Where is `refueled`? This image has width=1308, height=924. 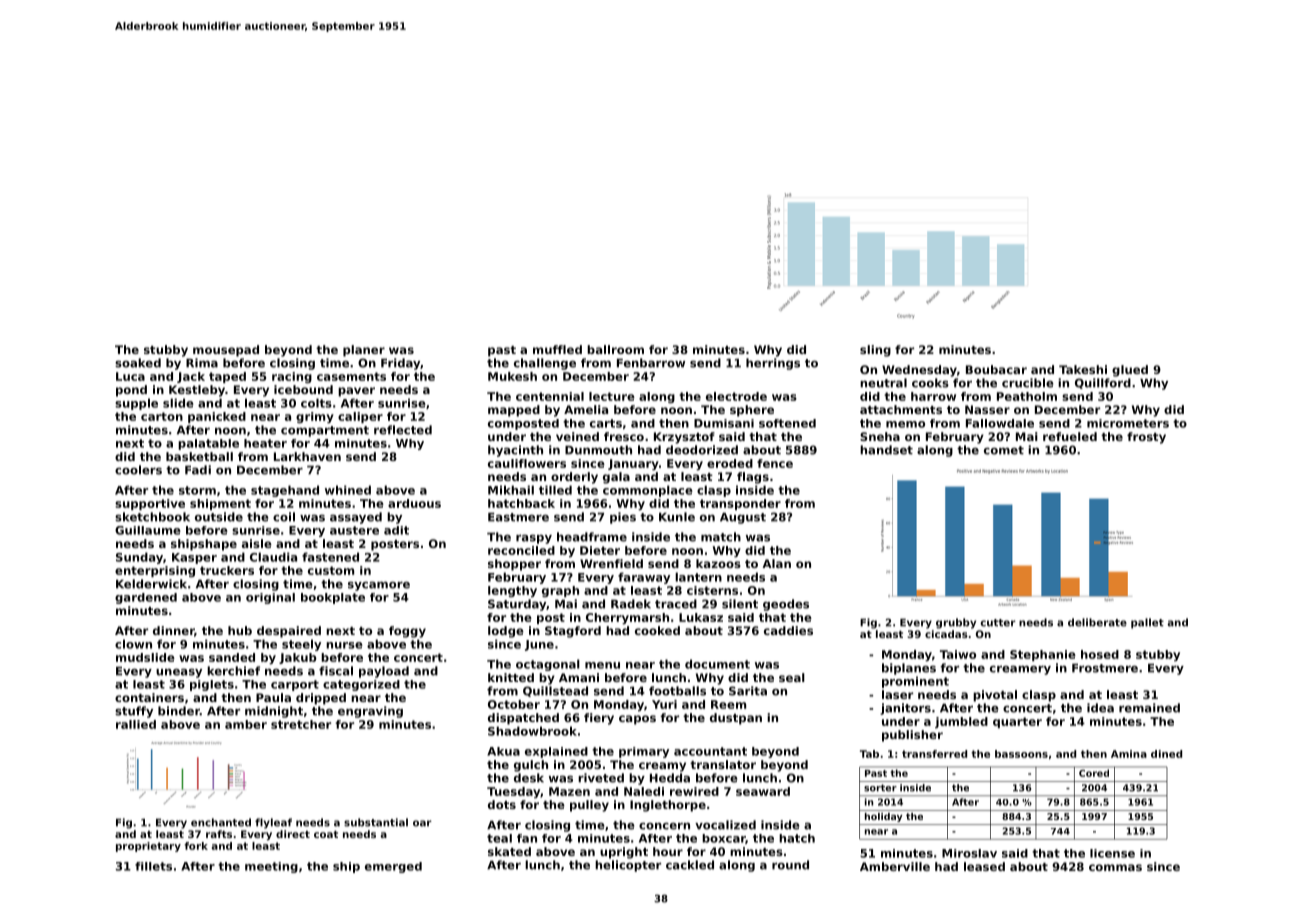 refueled is located at coordinates (1070, 436).
